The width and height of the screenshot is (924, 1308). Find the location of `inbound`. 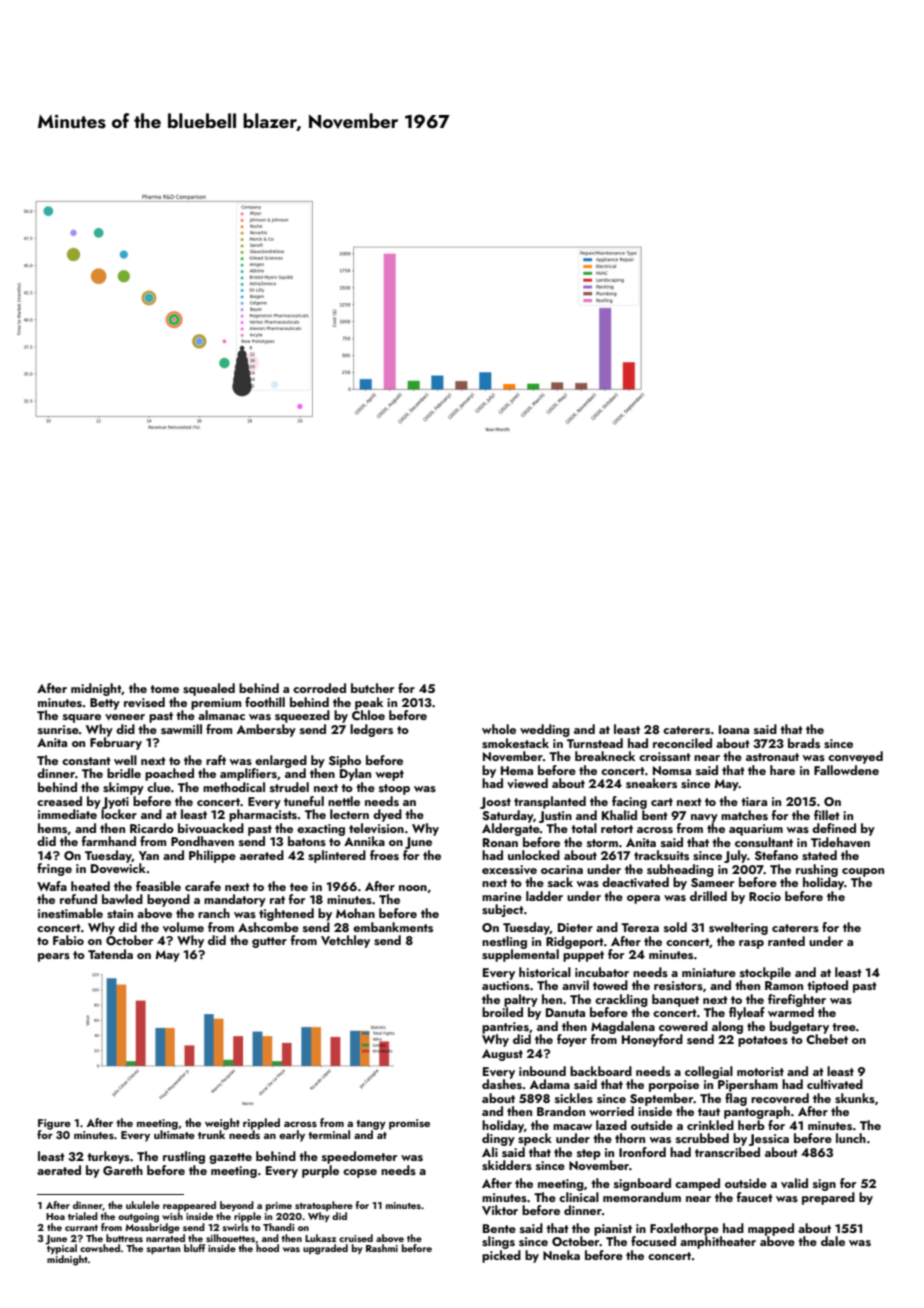

inbound is located at coordinates (542, 1071).
